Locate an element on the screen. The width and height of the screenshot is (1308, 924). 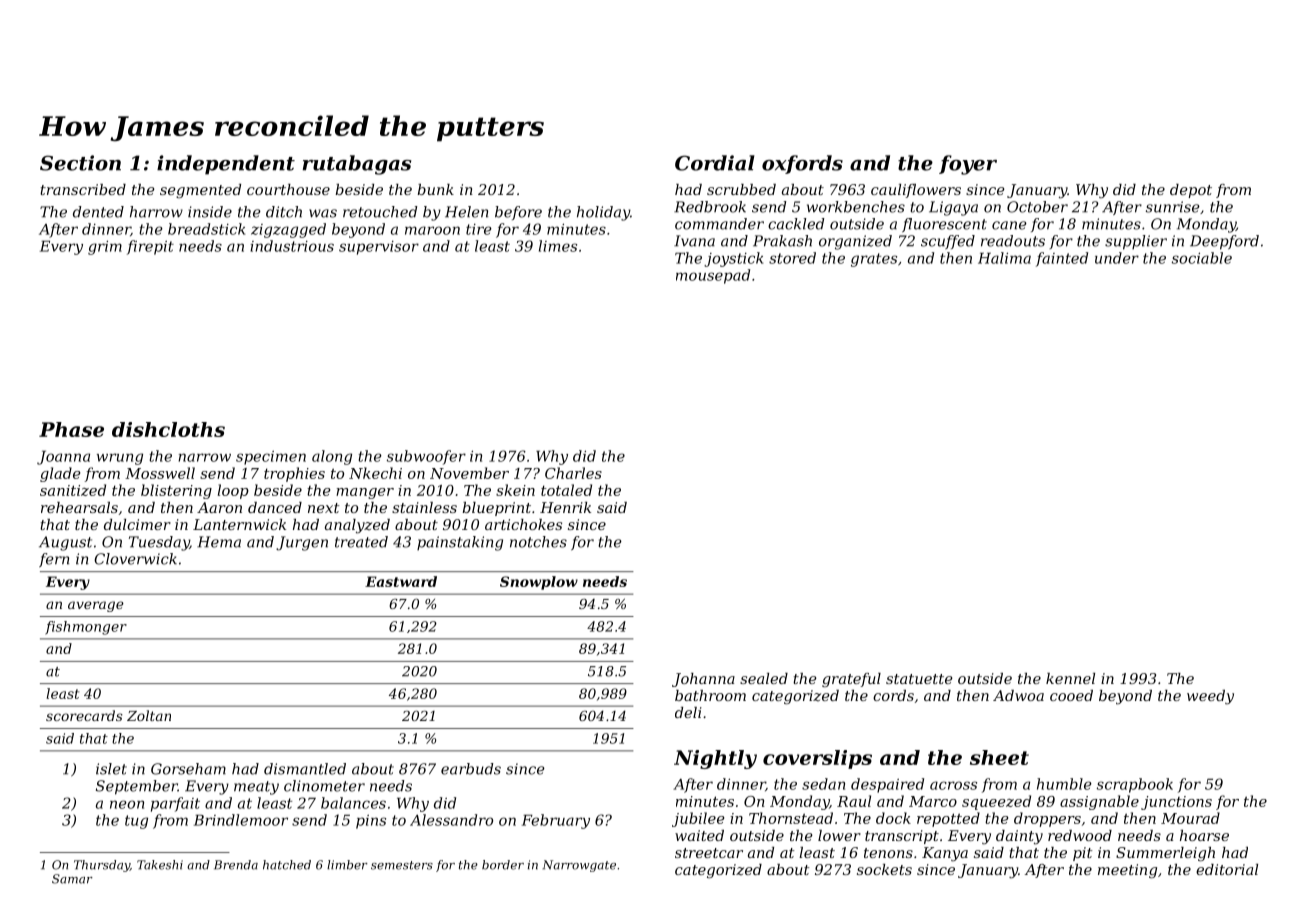
Charles is located at coordinates (573, 473).
